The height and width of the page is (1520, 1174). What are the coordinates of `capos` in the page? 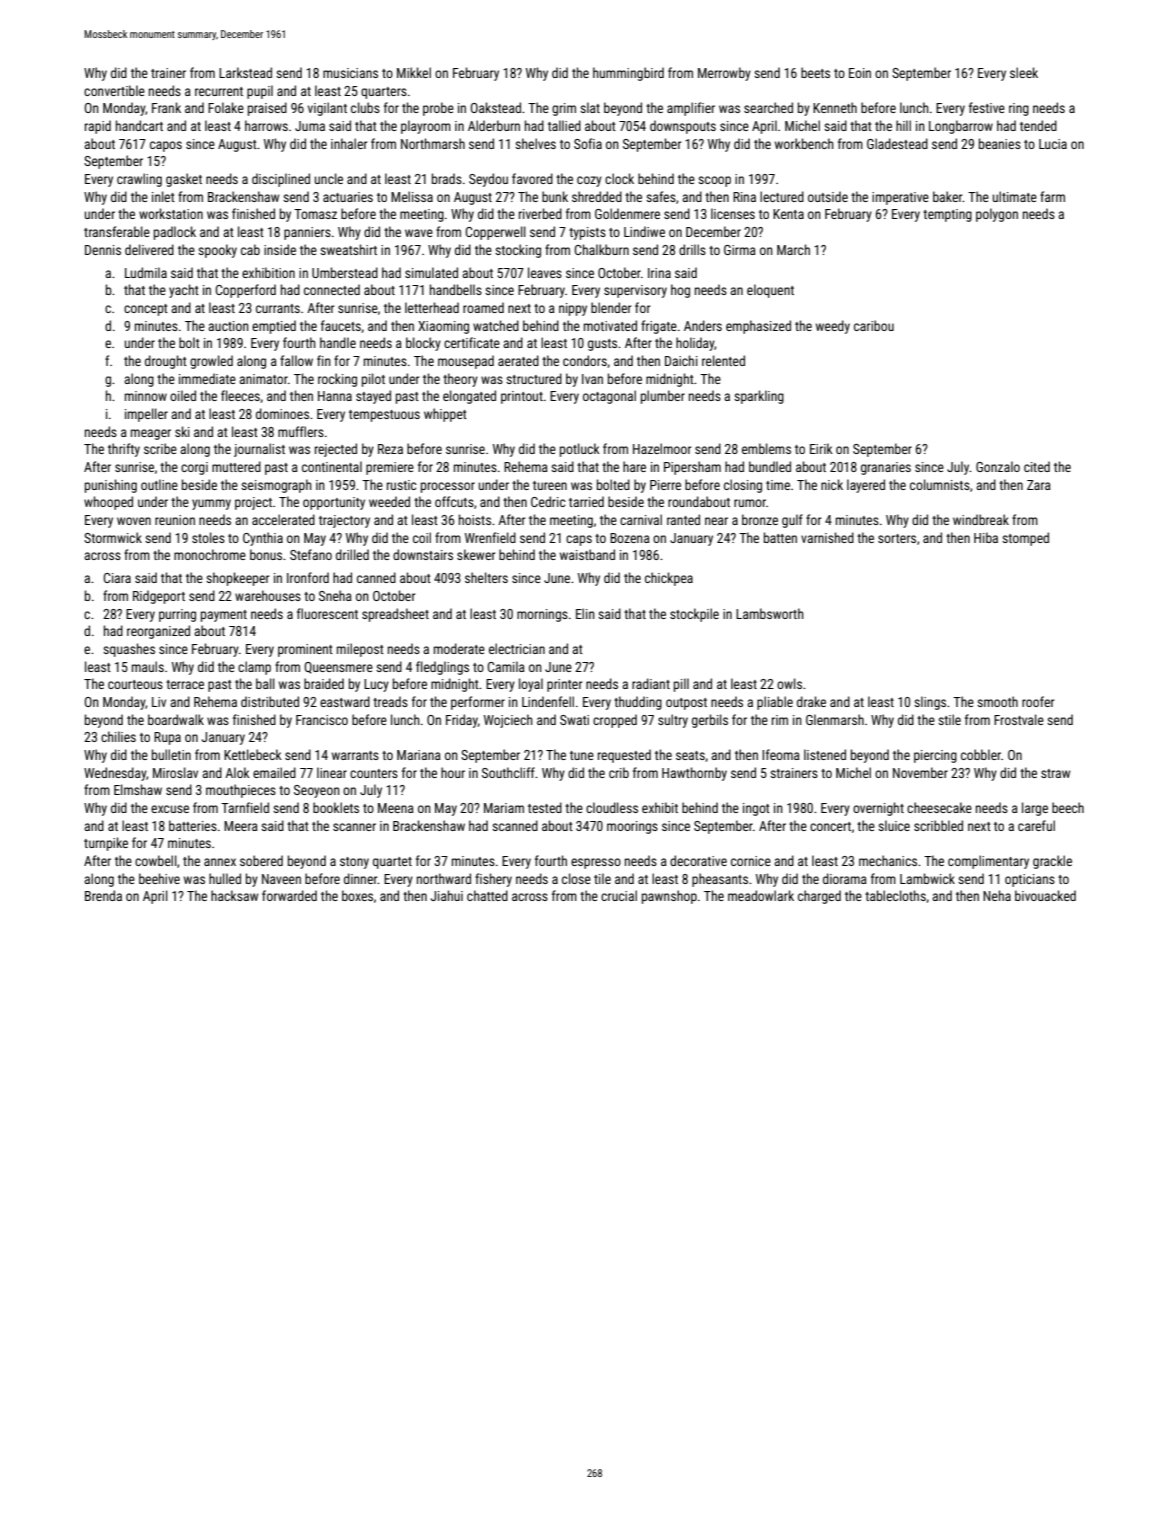 It's located at (166, 146).
